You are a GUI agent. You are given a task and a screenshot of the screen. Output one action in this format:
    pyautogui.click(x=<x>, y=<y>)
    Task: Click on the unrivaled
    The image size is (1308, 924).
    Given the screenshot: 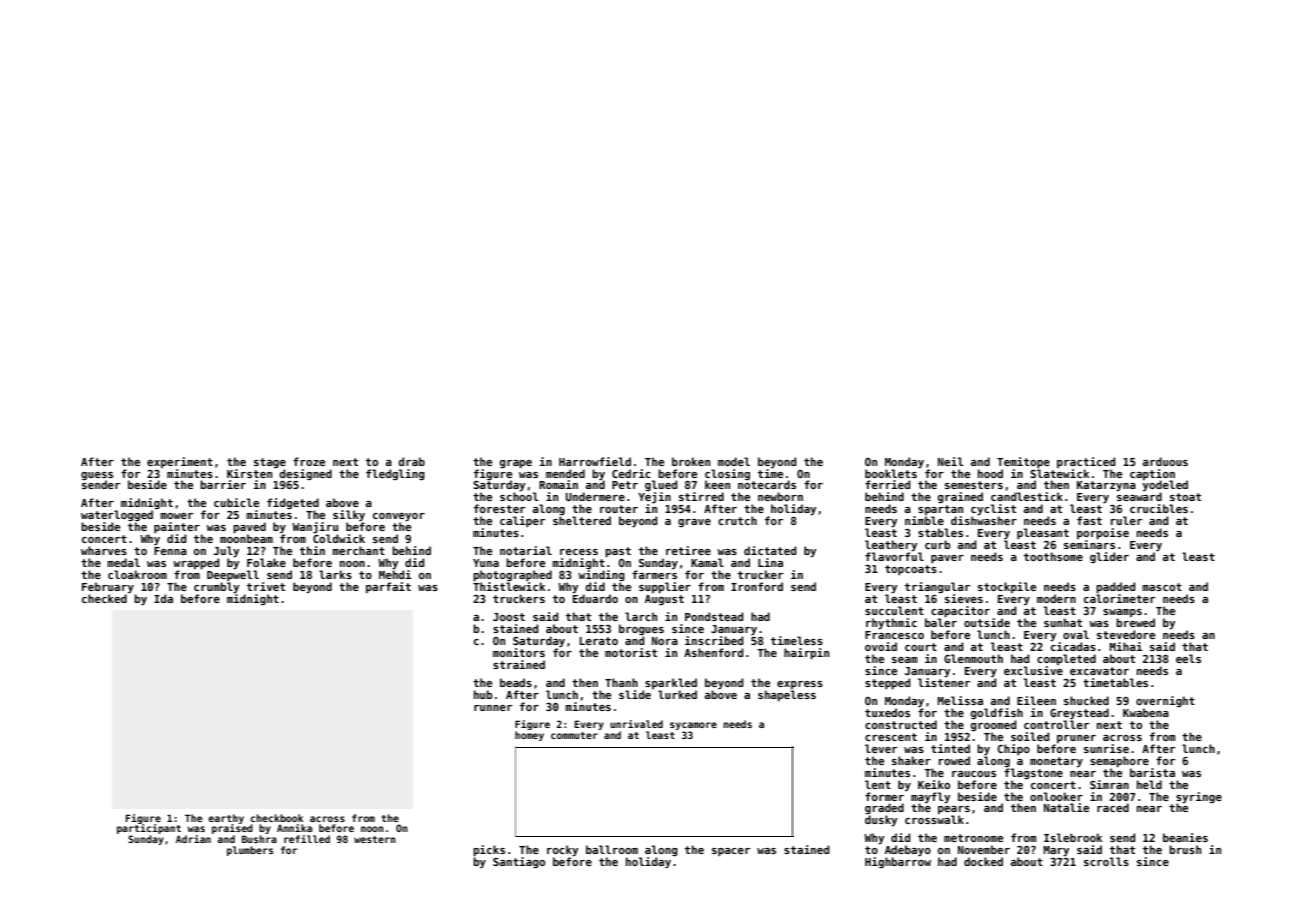 What is the action you would take?
    pyautogui.click(x=636, y=724)
